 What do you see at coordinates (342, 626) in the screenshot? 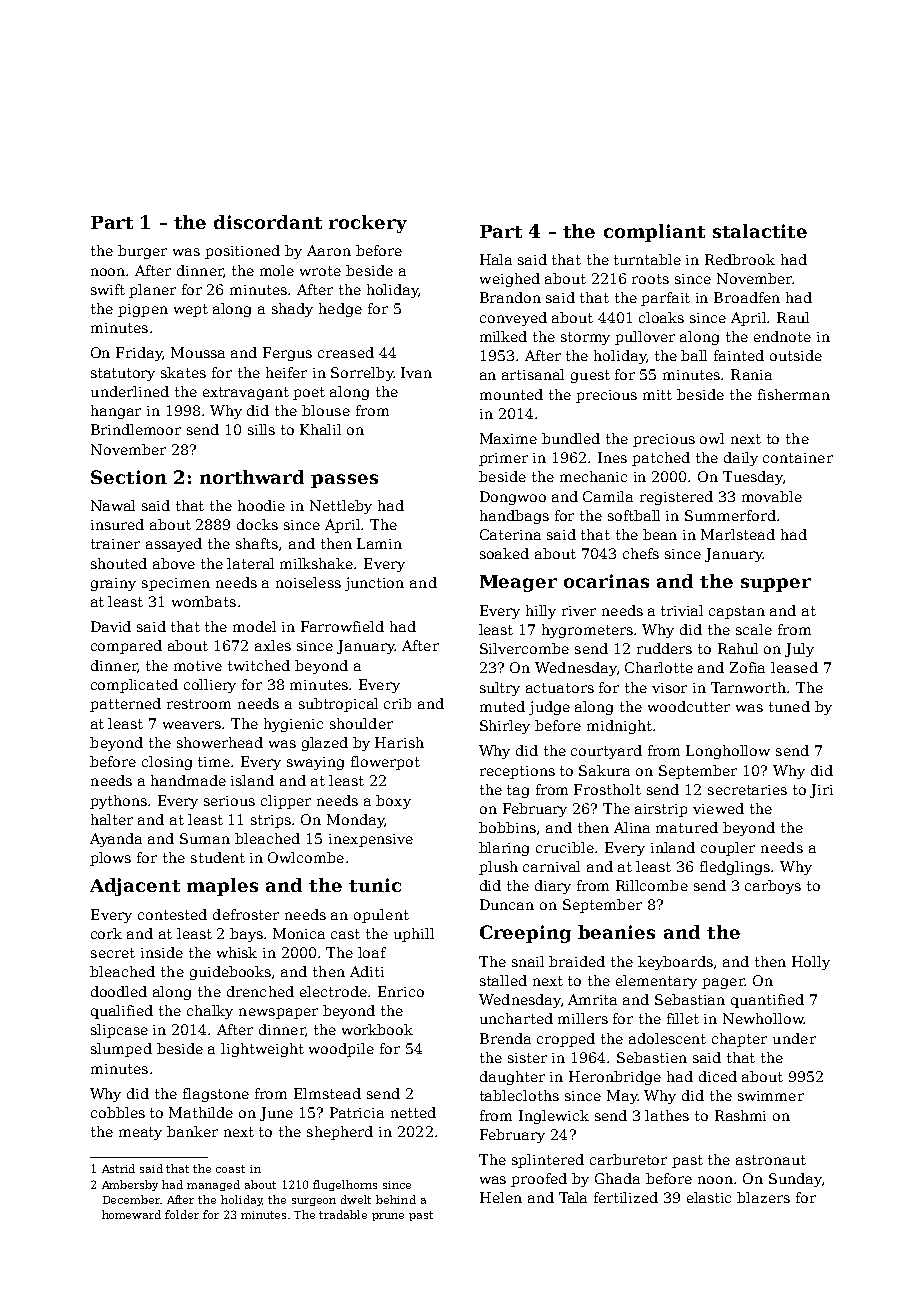
I see `Farrowfield` at bounding box center [342, 626].
